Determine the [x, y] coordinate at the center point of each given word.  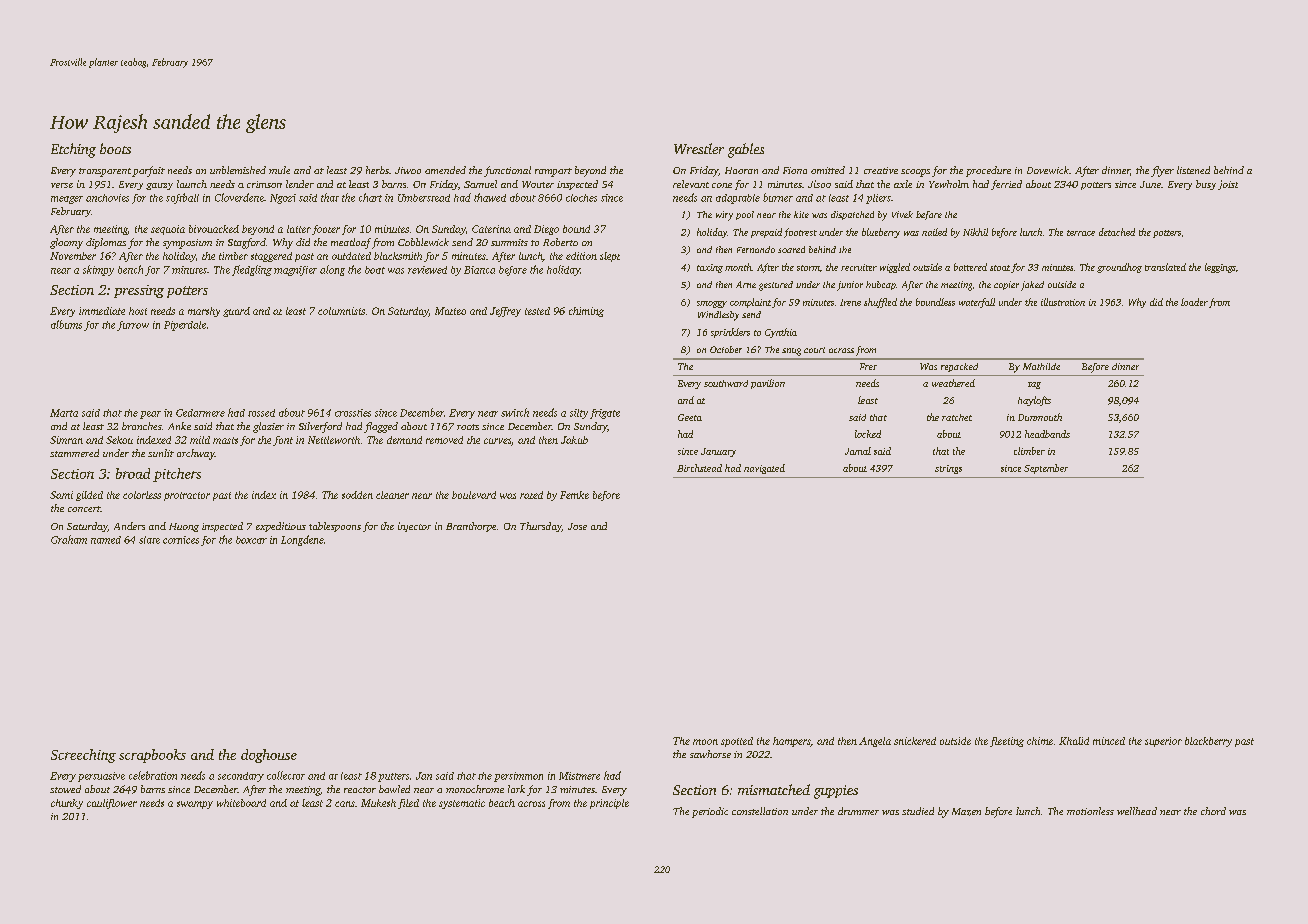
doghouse [269, 756]
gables [746, 150]
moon [705, 742]
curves [497, 441]
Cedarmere [200, 413]
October [726, 349]
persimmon [518, 777]
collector [286, 775]
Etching [73, 150]
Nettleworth [334, 440]
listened [1193, 170]
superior [1163, 742]
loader [1194, 302]
